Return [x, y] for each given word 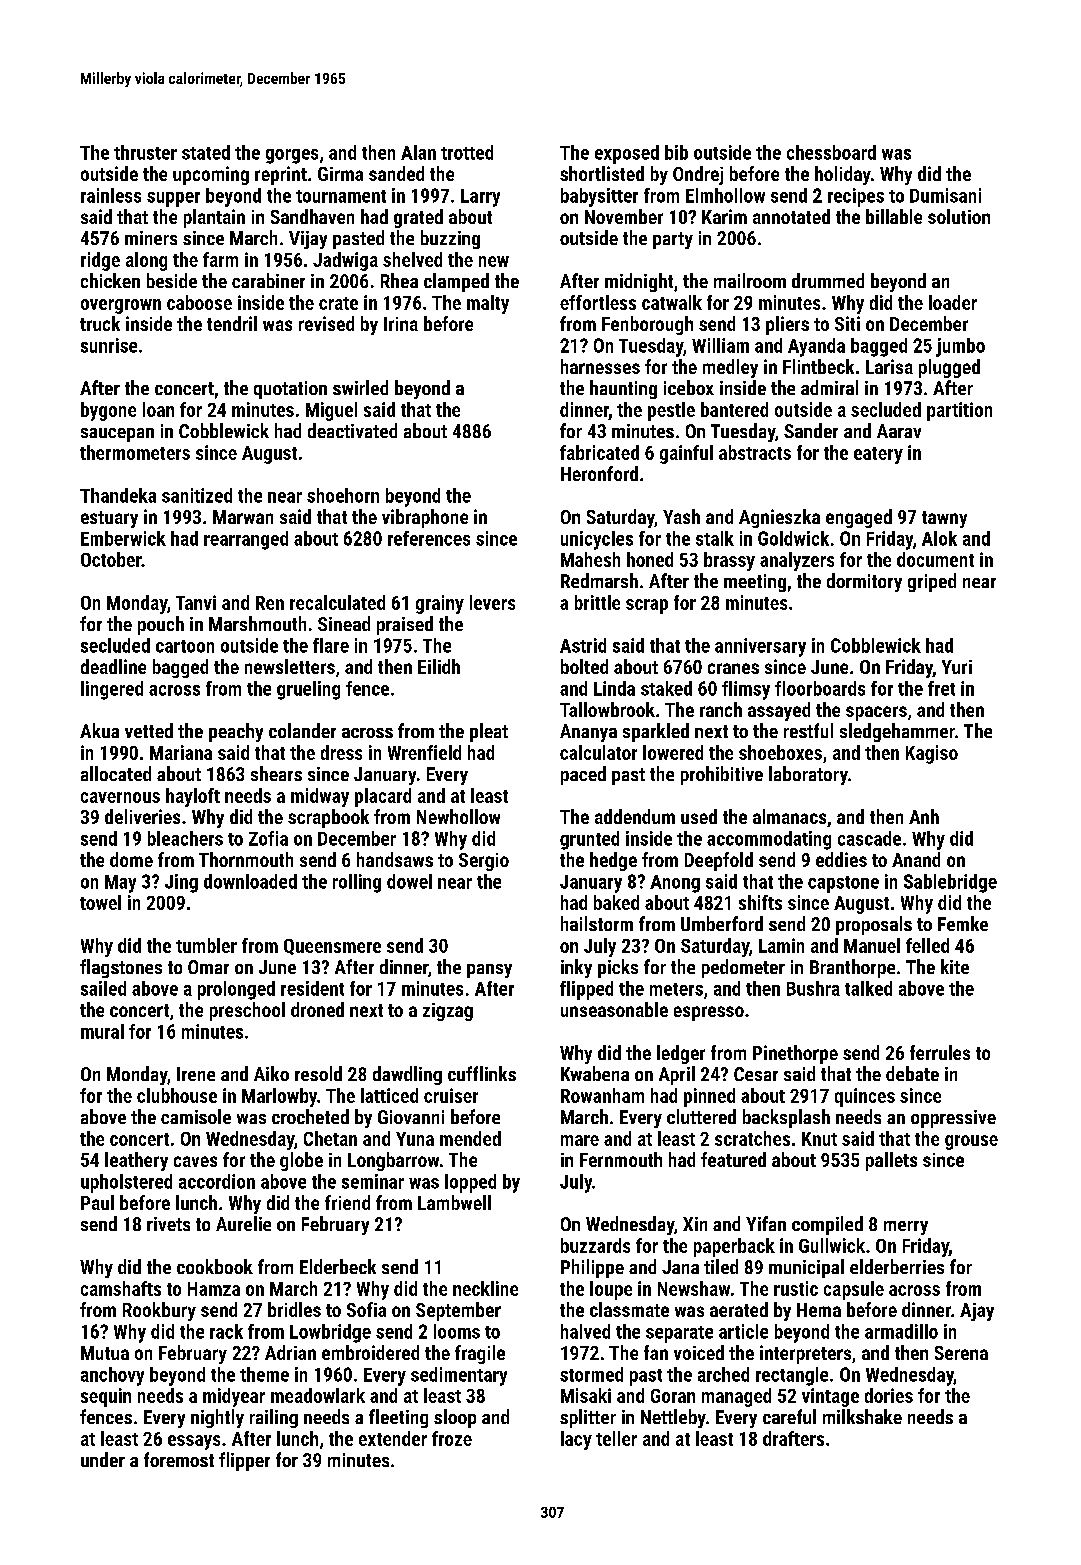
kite [955, 966]
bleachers [185, 838]
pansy [489, 971]
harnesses [600, 366]
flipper [244, 1461]
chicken [110, 280]
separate [679, 1334]
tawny [944, 519]
